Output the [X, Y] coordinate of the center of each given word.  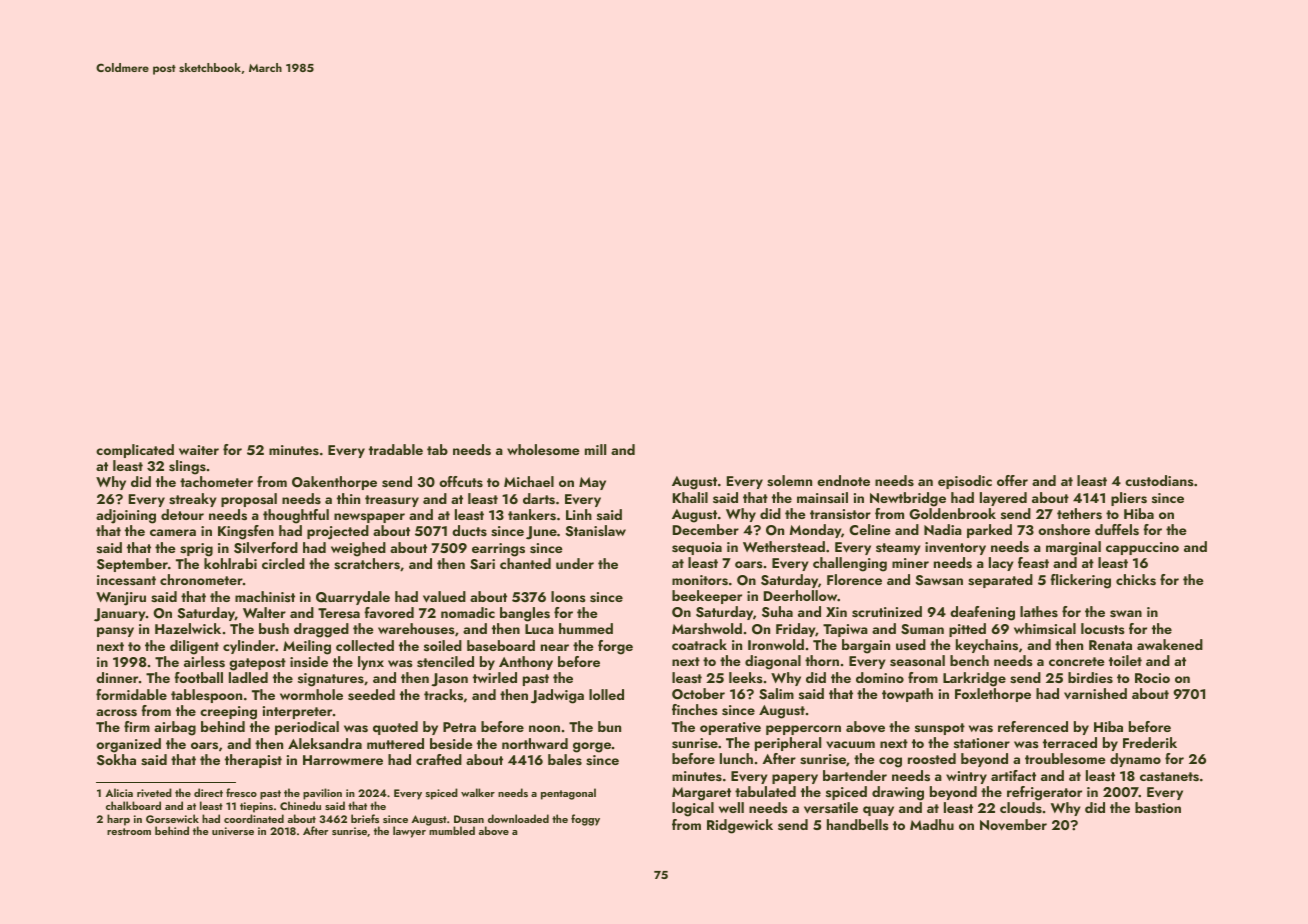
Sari [482, 564]
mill [595, 449]
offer [1012, 480]
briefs [365, 818]
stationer [982, 743]
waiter [199, 450]
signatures [331, 680]
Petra [459, 727]
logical [693, 809]
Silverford [266, 548]
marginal [1073, 548]
